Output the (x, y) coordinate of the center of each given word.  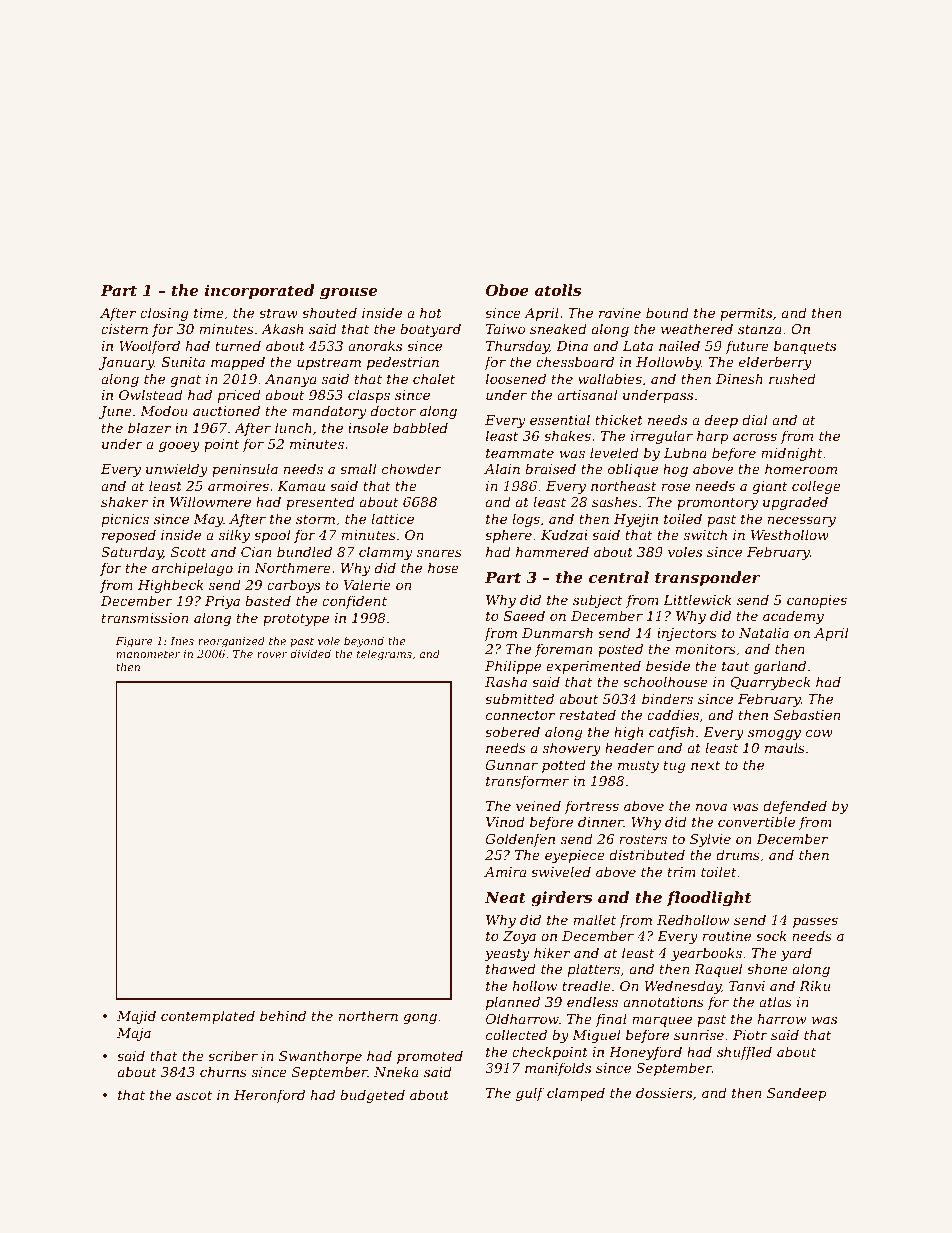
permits (746, 314)
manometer (148, 654)
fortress (592, 807)
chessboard (575, 361)
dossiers (664, 1092)
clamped (576, 1094)
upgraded (795, 503)
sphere (508, 536)
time (209, 313)
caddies (673, 714)
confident (354, 602)
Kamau (301, 486)
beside (668, 665)
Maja (134, 1034)
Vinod (505, 821)
